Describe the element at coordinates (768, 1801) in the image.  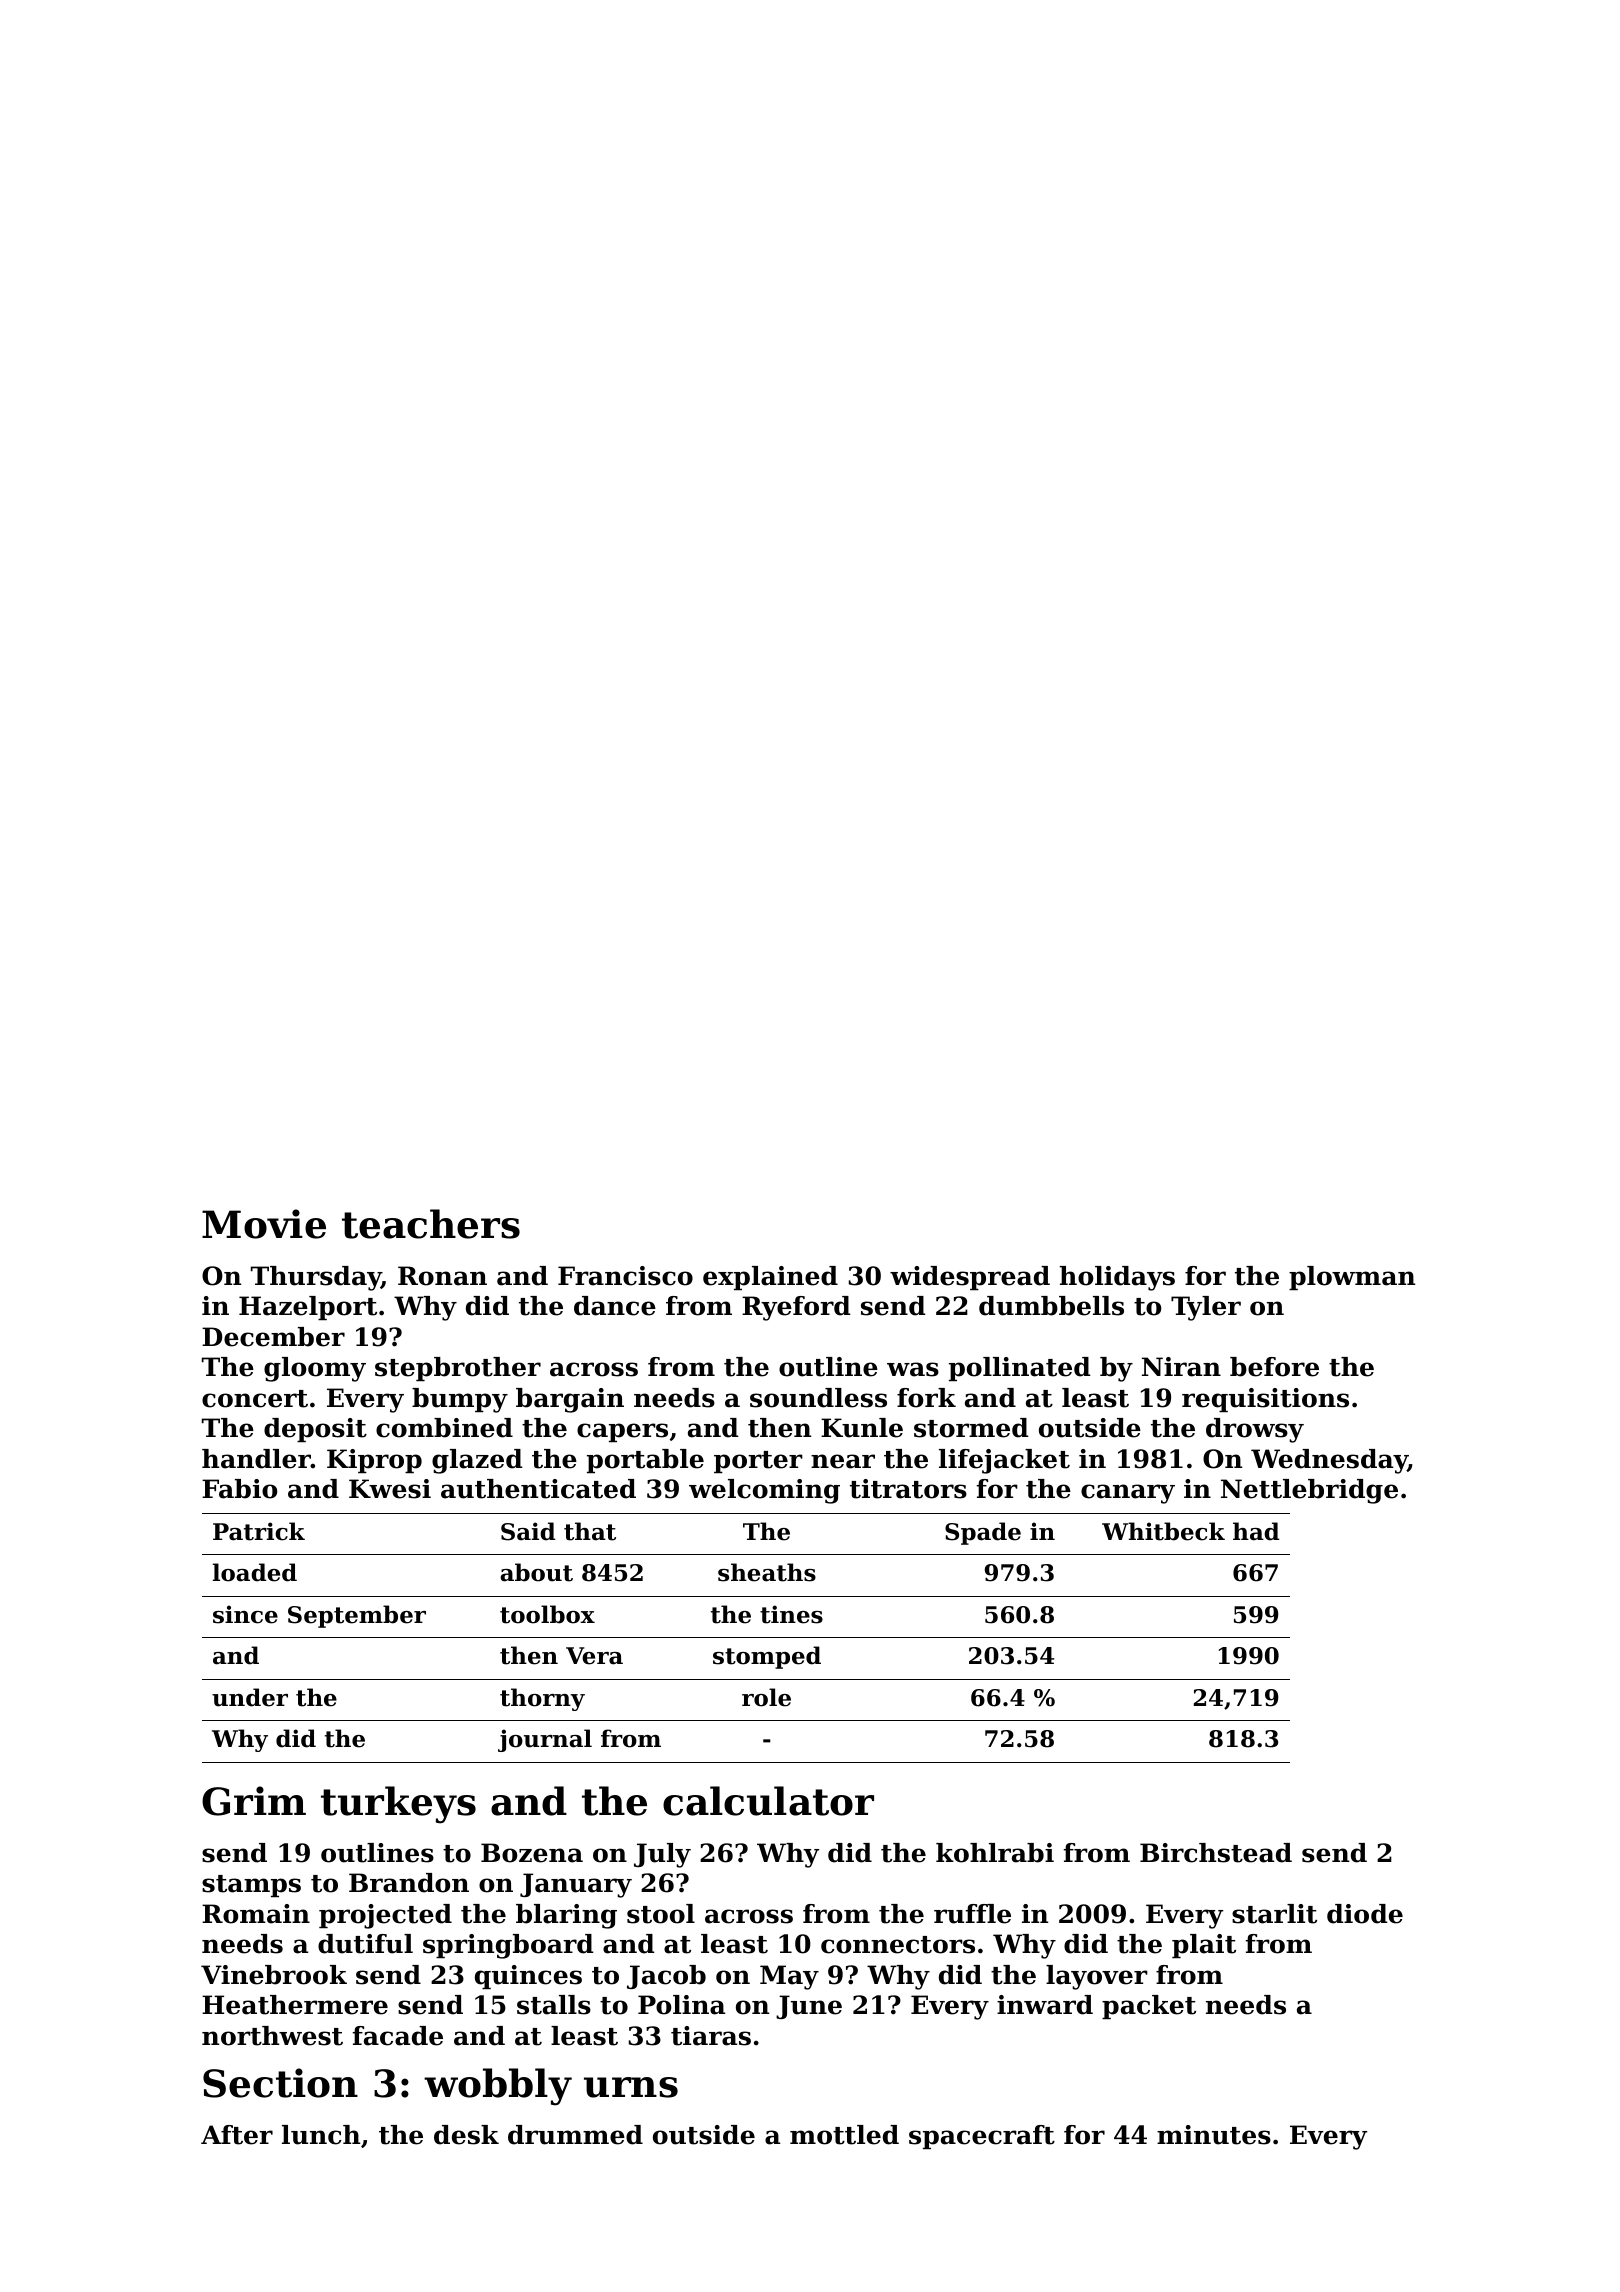
I see `calculator` at that location.
